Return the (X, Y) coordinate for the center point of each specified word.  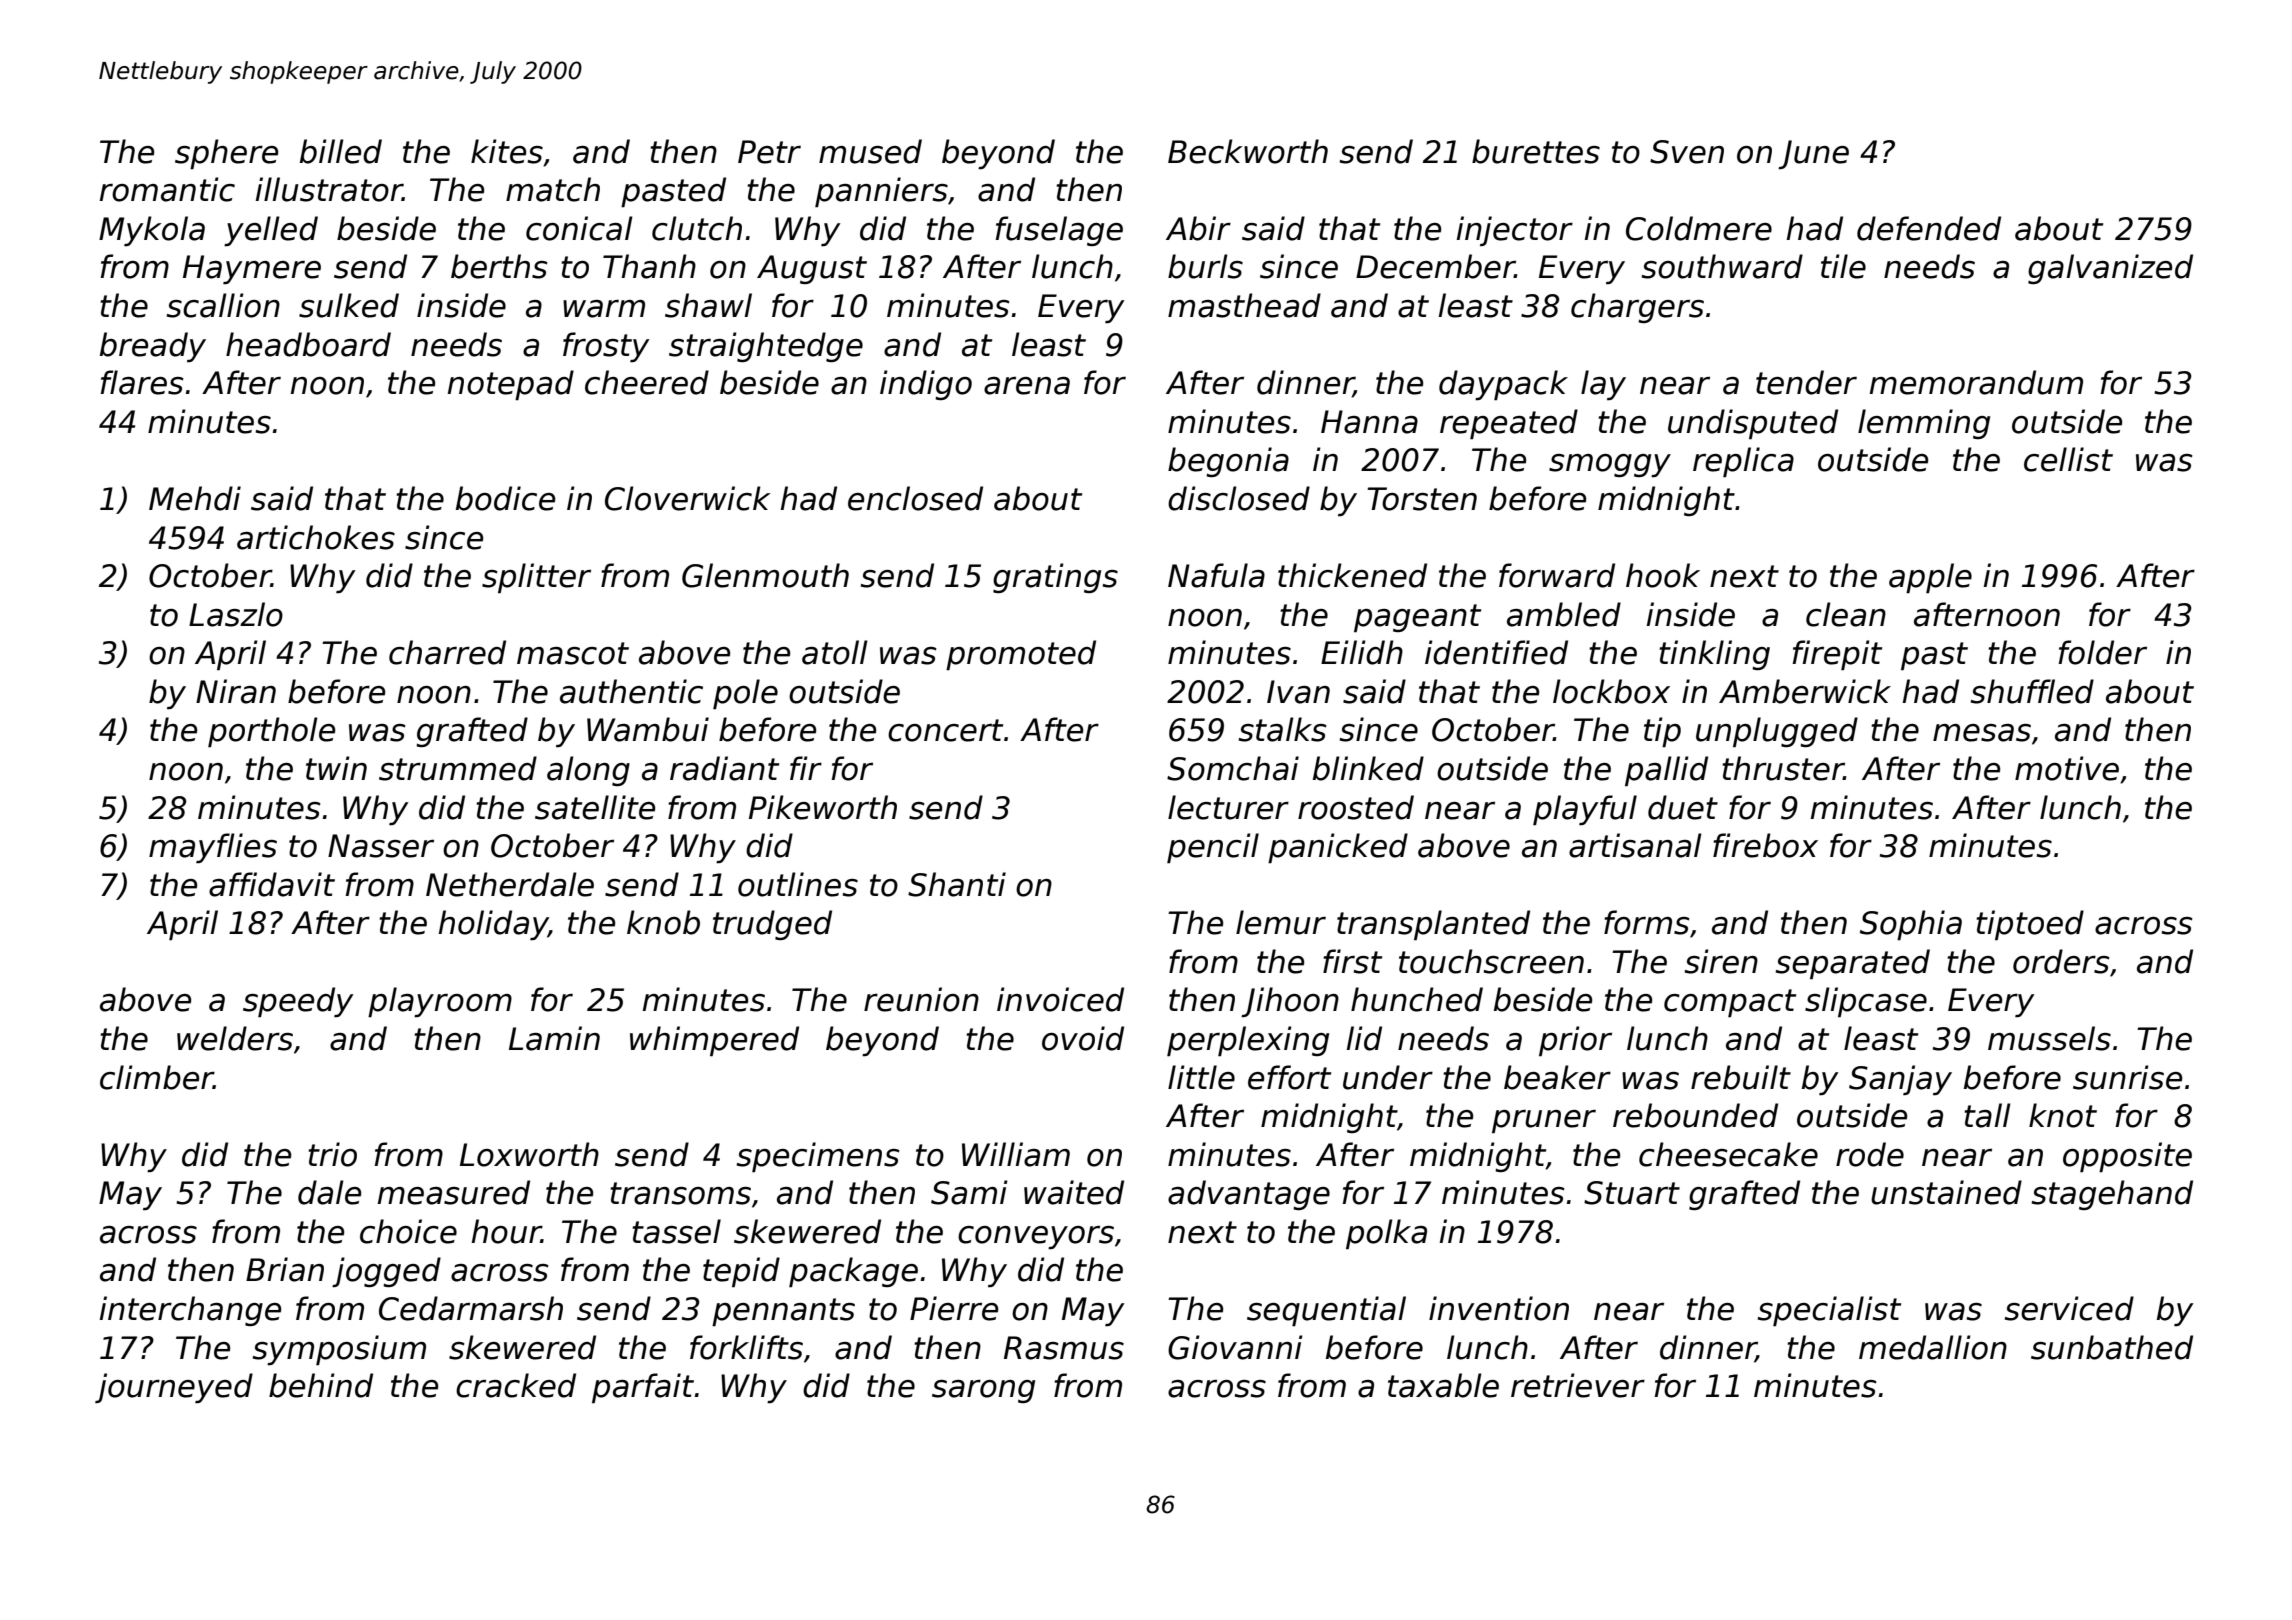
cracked (516, 1385)
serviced (2069, 1308)
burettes (1536, 151)
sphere (226, 154)
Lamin (554, 1038)
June (1813, 154)
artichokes (316, 537)
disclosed (1239, 498)
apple (1930, 578)
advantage (1249, 1195)
